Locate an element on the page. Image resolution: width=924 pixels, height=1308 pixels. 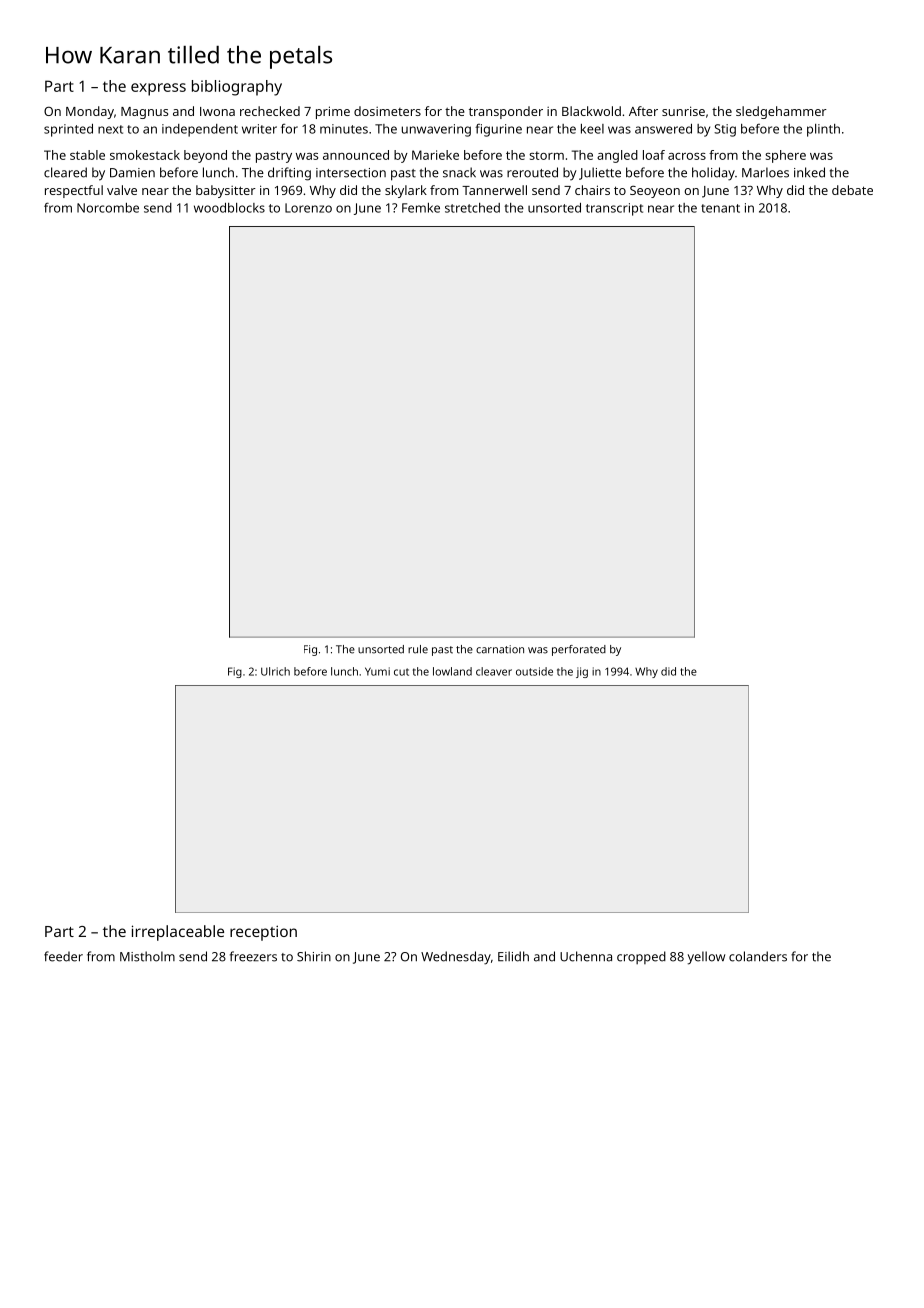
skylark is located at coordinates (406, 191).
